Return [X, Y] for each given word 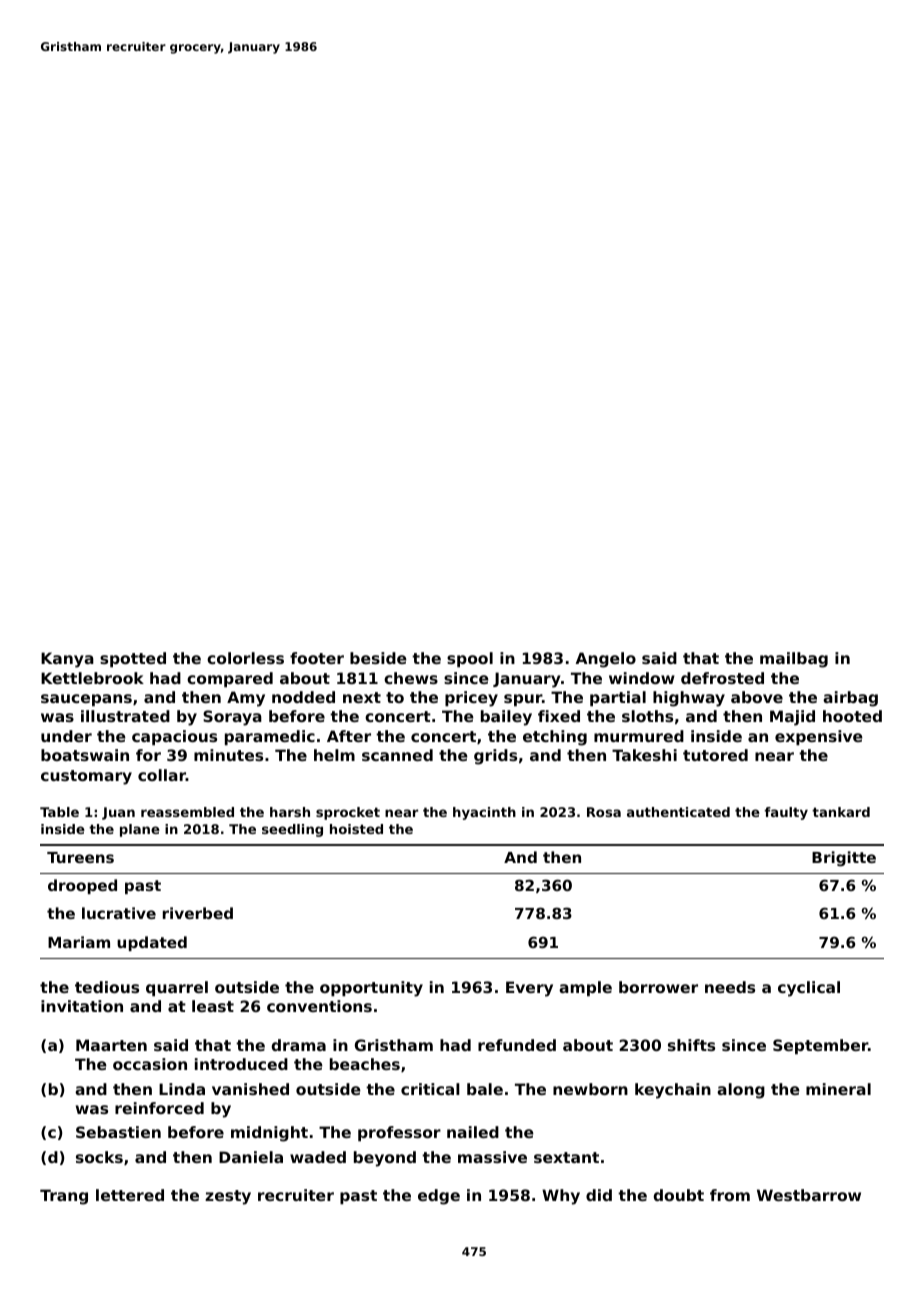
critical [430, 1089]
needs [730, 987]
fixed [559, 716]
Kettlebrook [92, 678]
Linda [182, 1089]
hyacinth [484, 813]
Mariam [79, 942]
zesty [228, 1197]
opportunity [371, 989]
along [741, 1091]
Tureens [80, 857]
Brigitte [844, 859]
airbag [850, 699]
